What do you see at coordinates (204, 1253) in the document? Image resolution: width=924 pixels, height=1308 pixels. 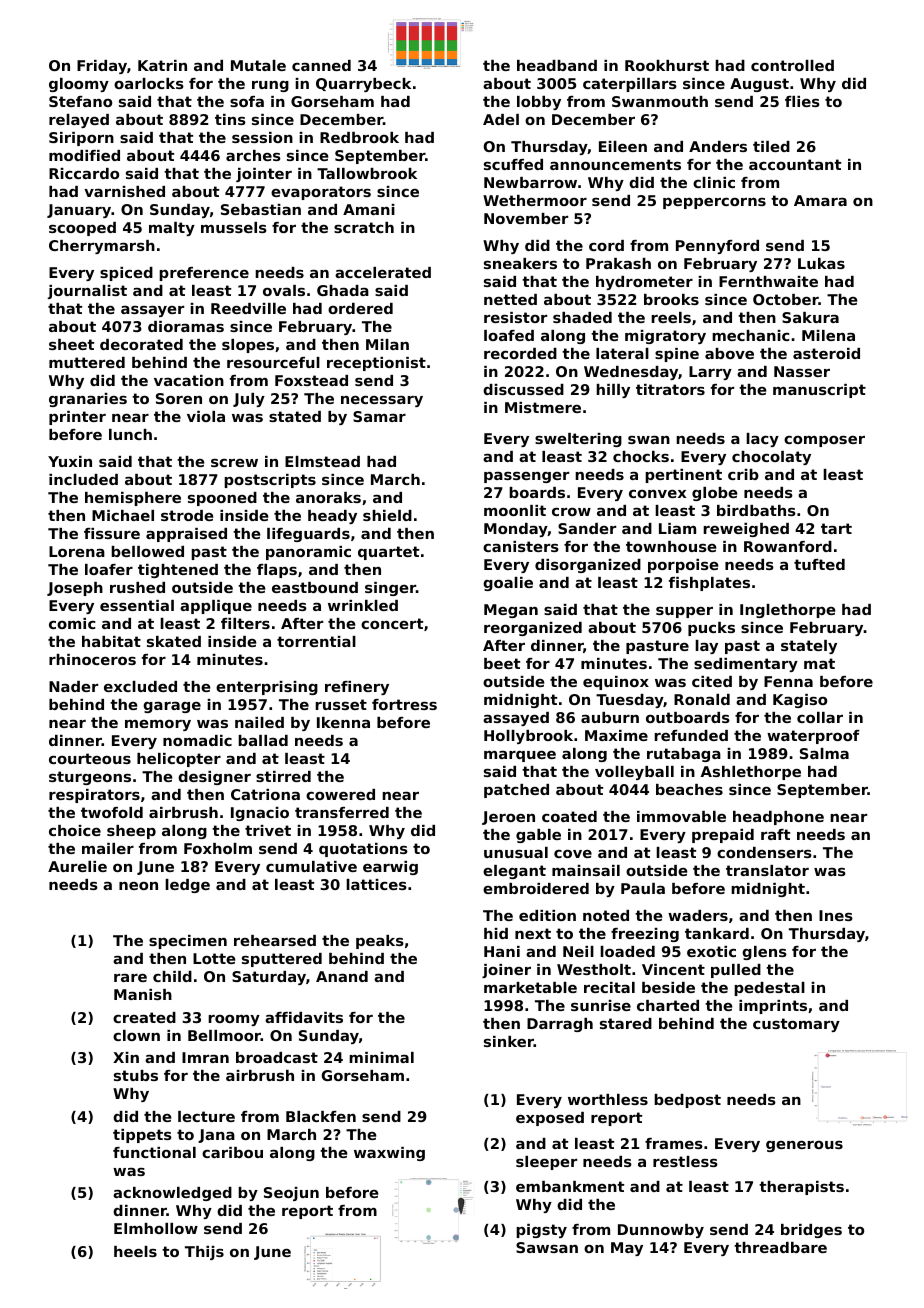 I see `Thijs` at bounding box center [204, 1253].
